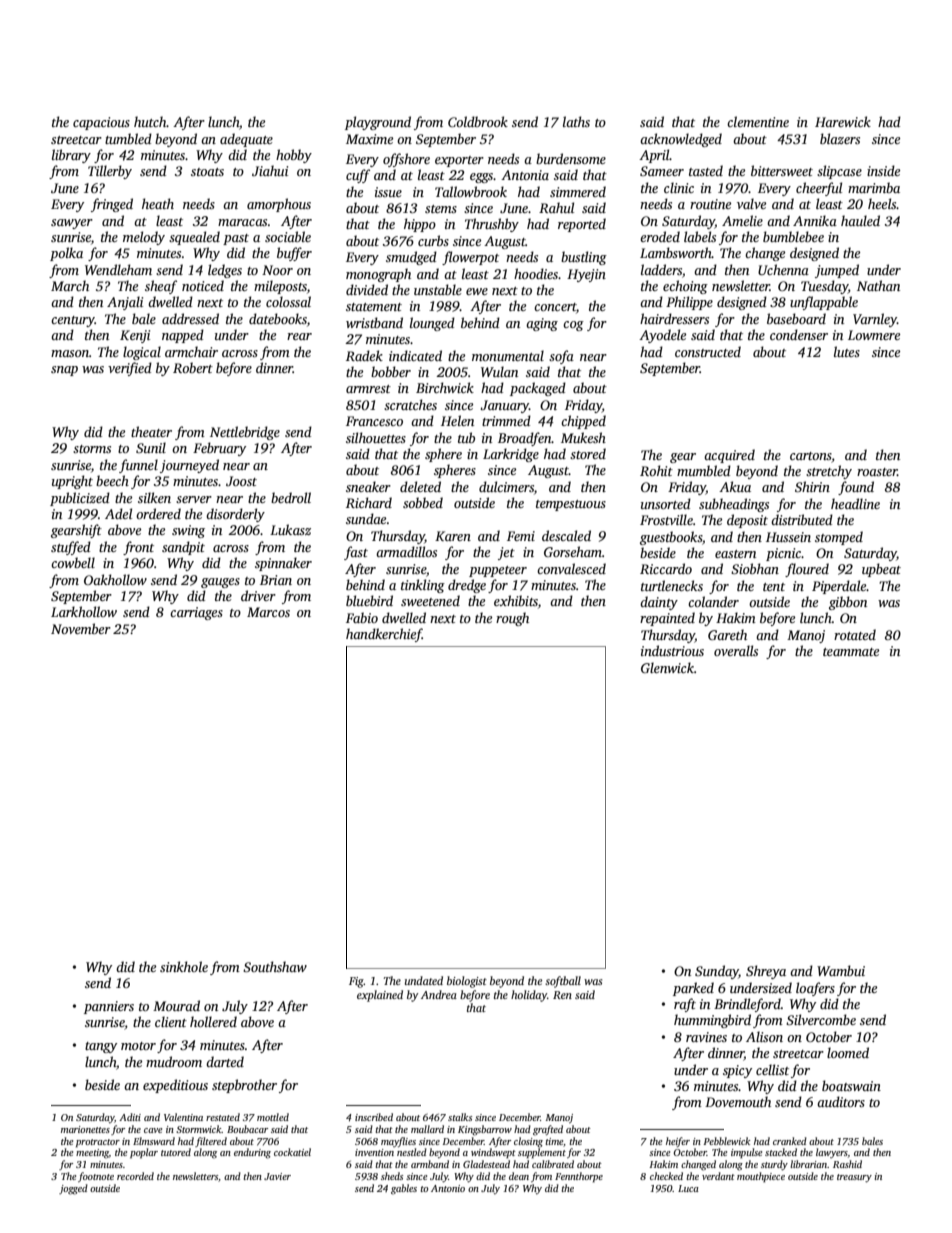 The width and height of the screenshot is (952, 1233). What do you see at coordinates (460, 1117) in the screenshot?
I see `stalks` at bounding box center [460, 1117].
